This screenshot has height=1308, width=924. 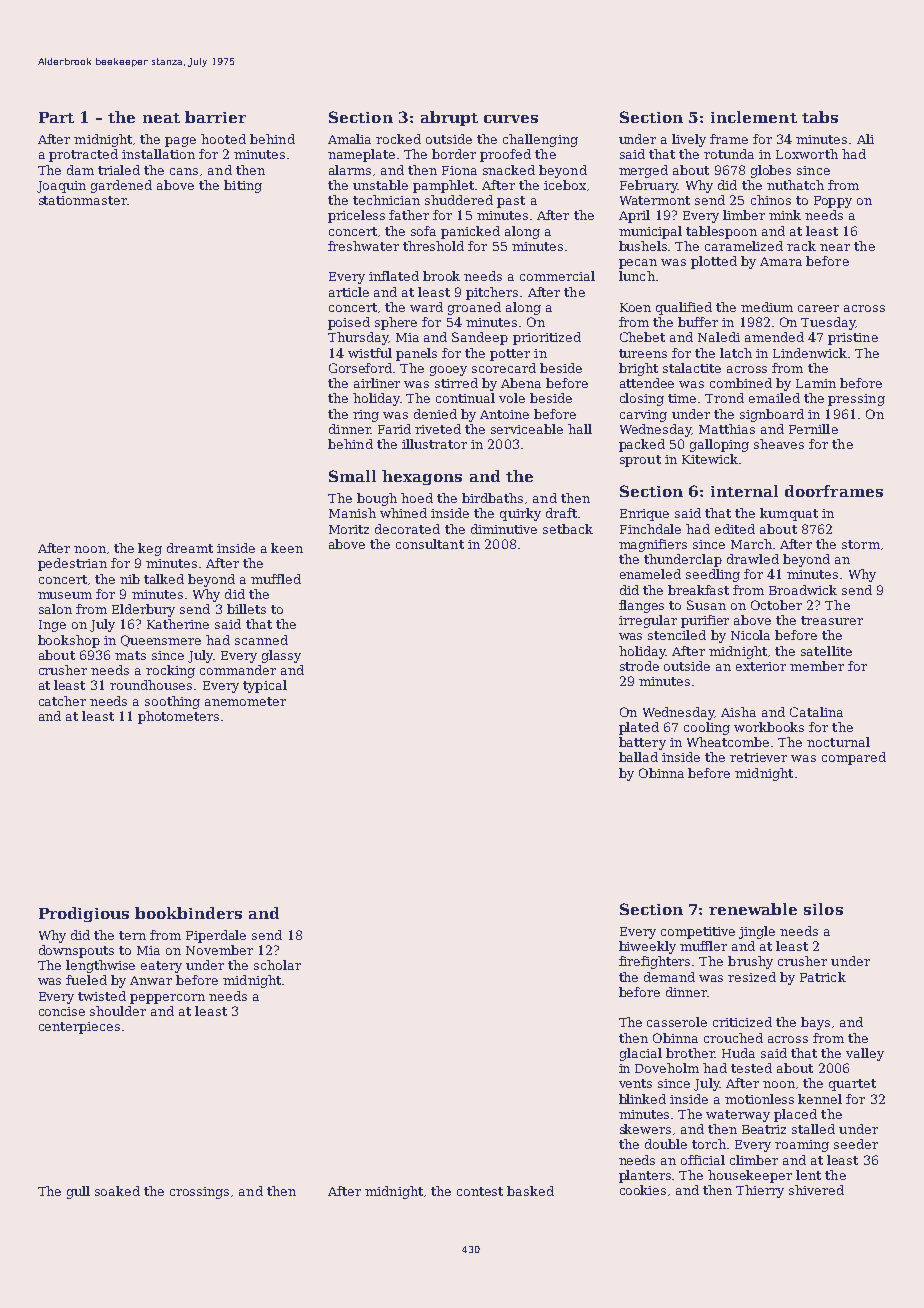 What do you see at coordinates (706, 605) in the screenshot?
I see `Susan` at bounding box center [706, 605].
